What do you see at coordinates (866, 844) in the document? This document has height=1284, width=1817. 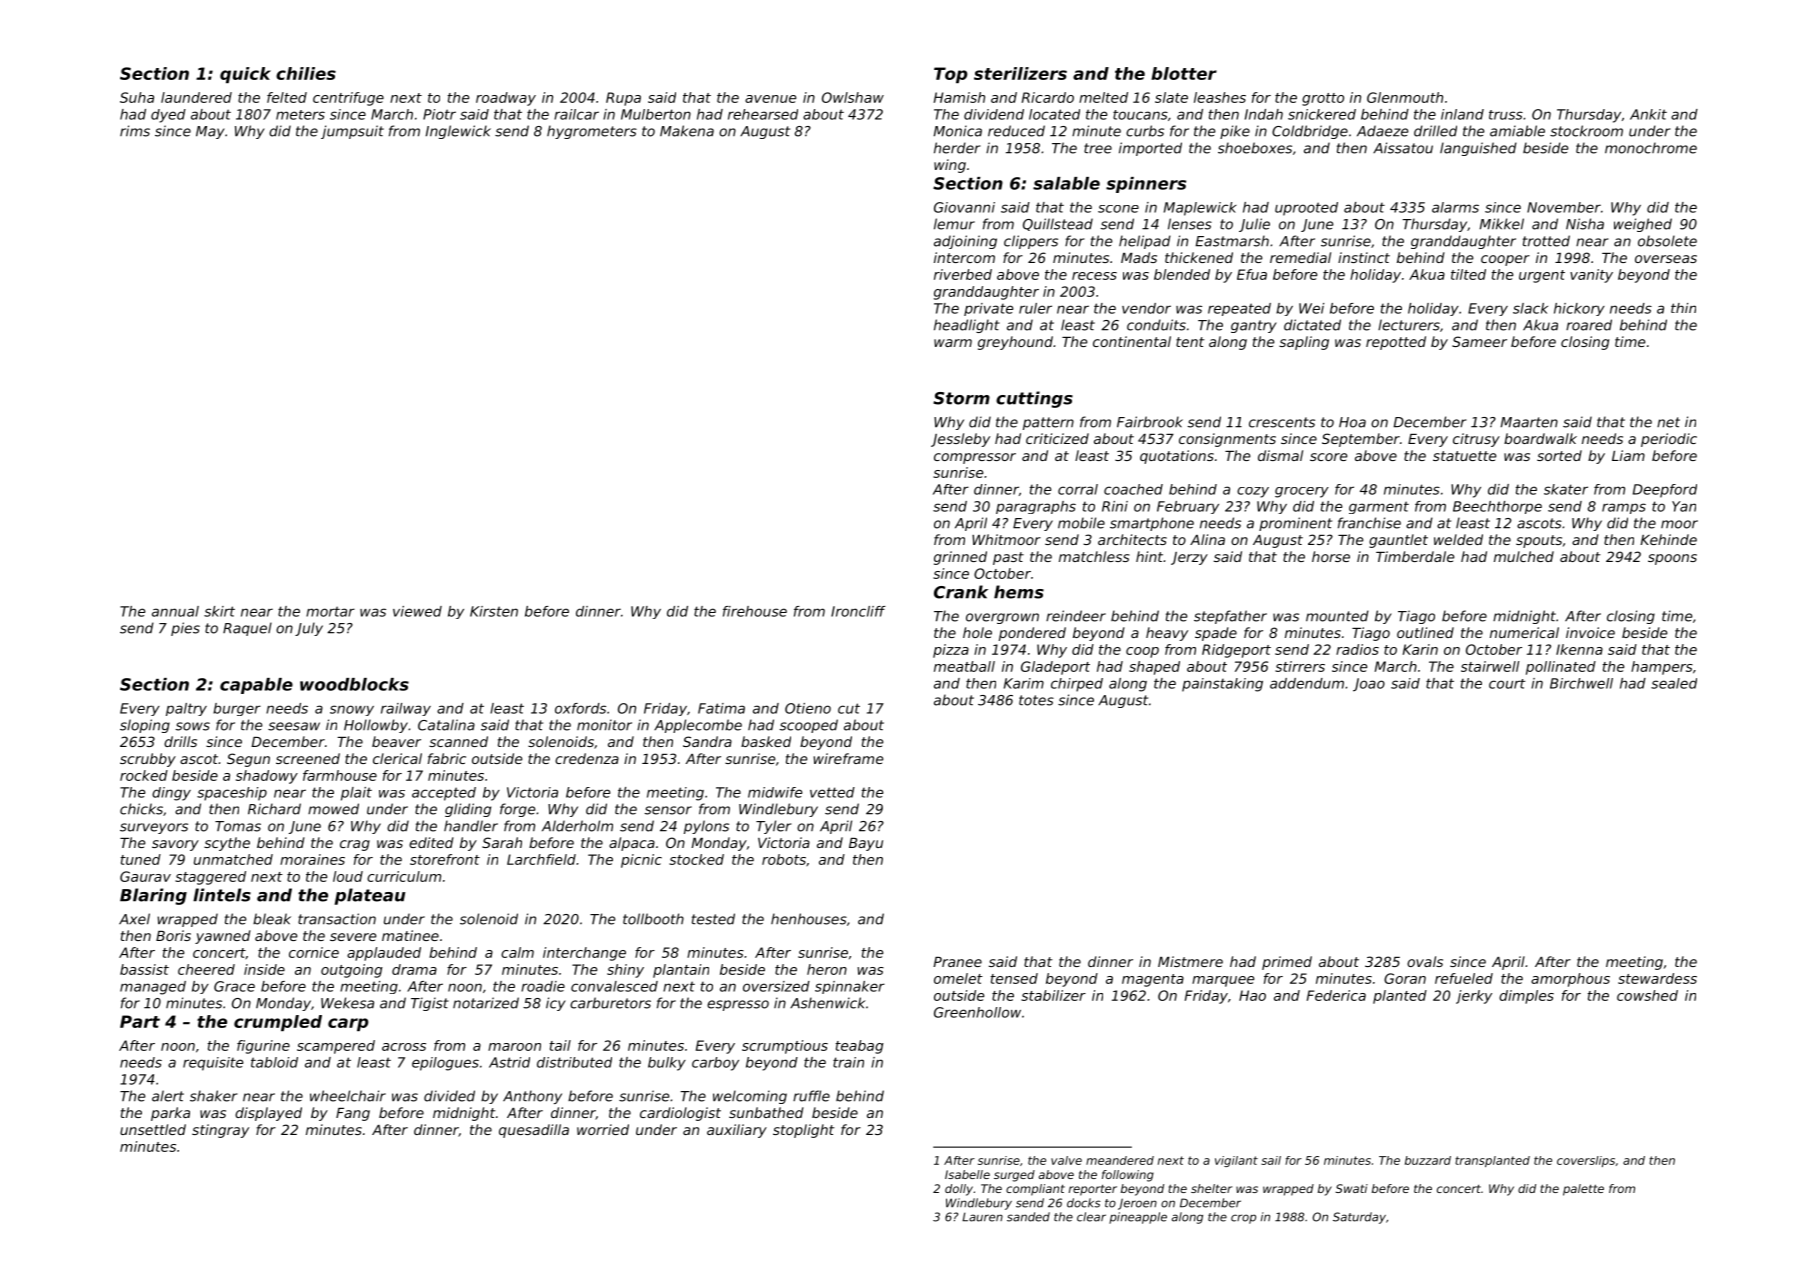 I see `Bayu` at bounding box center [866, 844].
